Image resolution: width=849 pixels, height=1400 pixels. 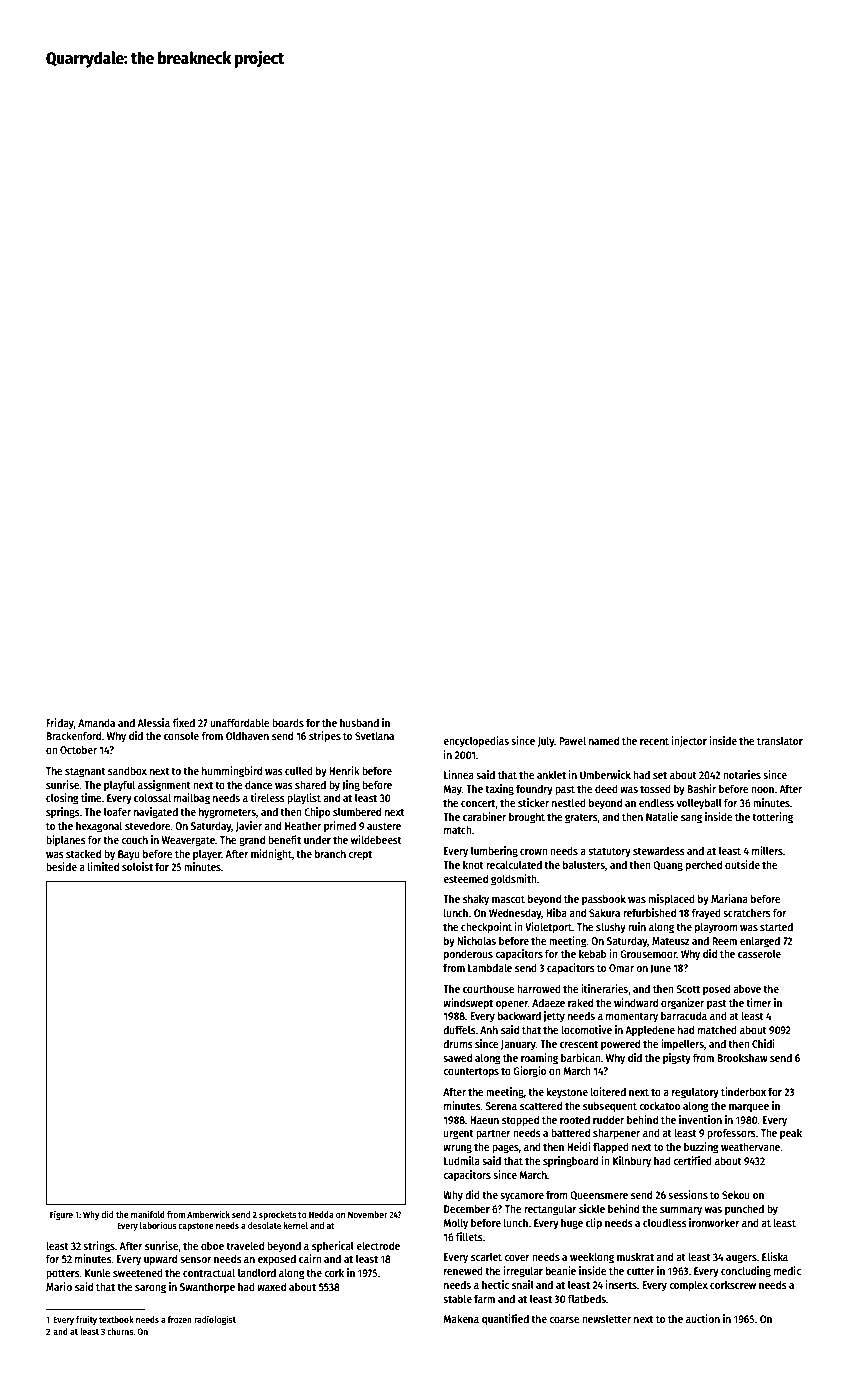 What do you see at coordinates (489, 988) in the screenshot?
I see `courthouse` at bounding box center [489, 988].
